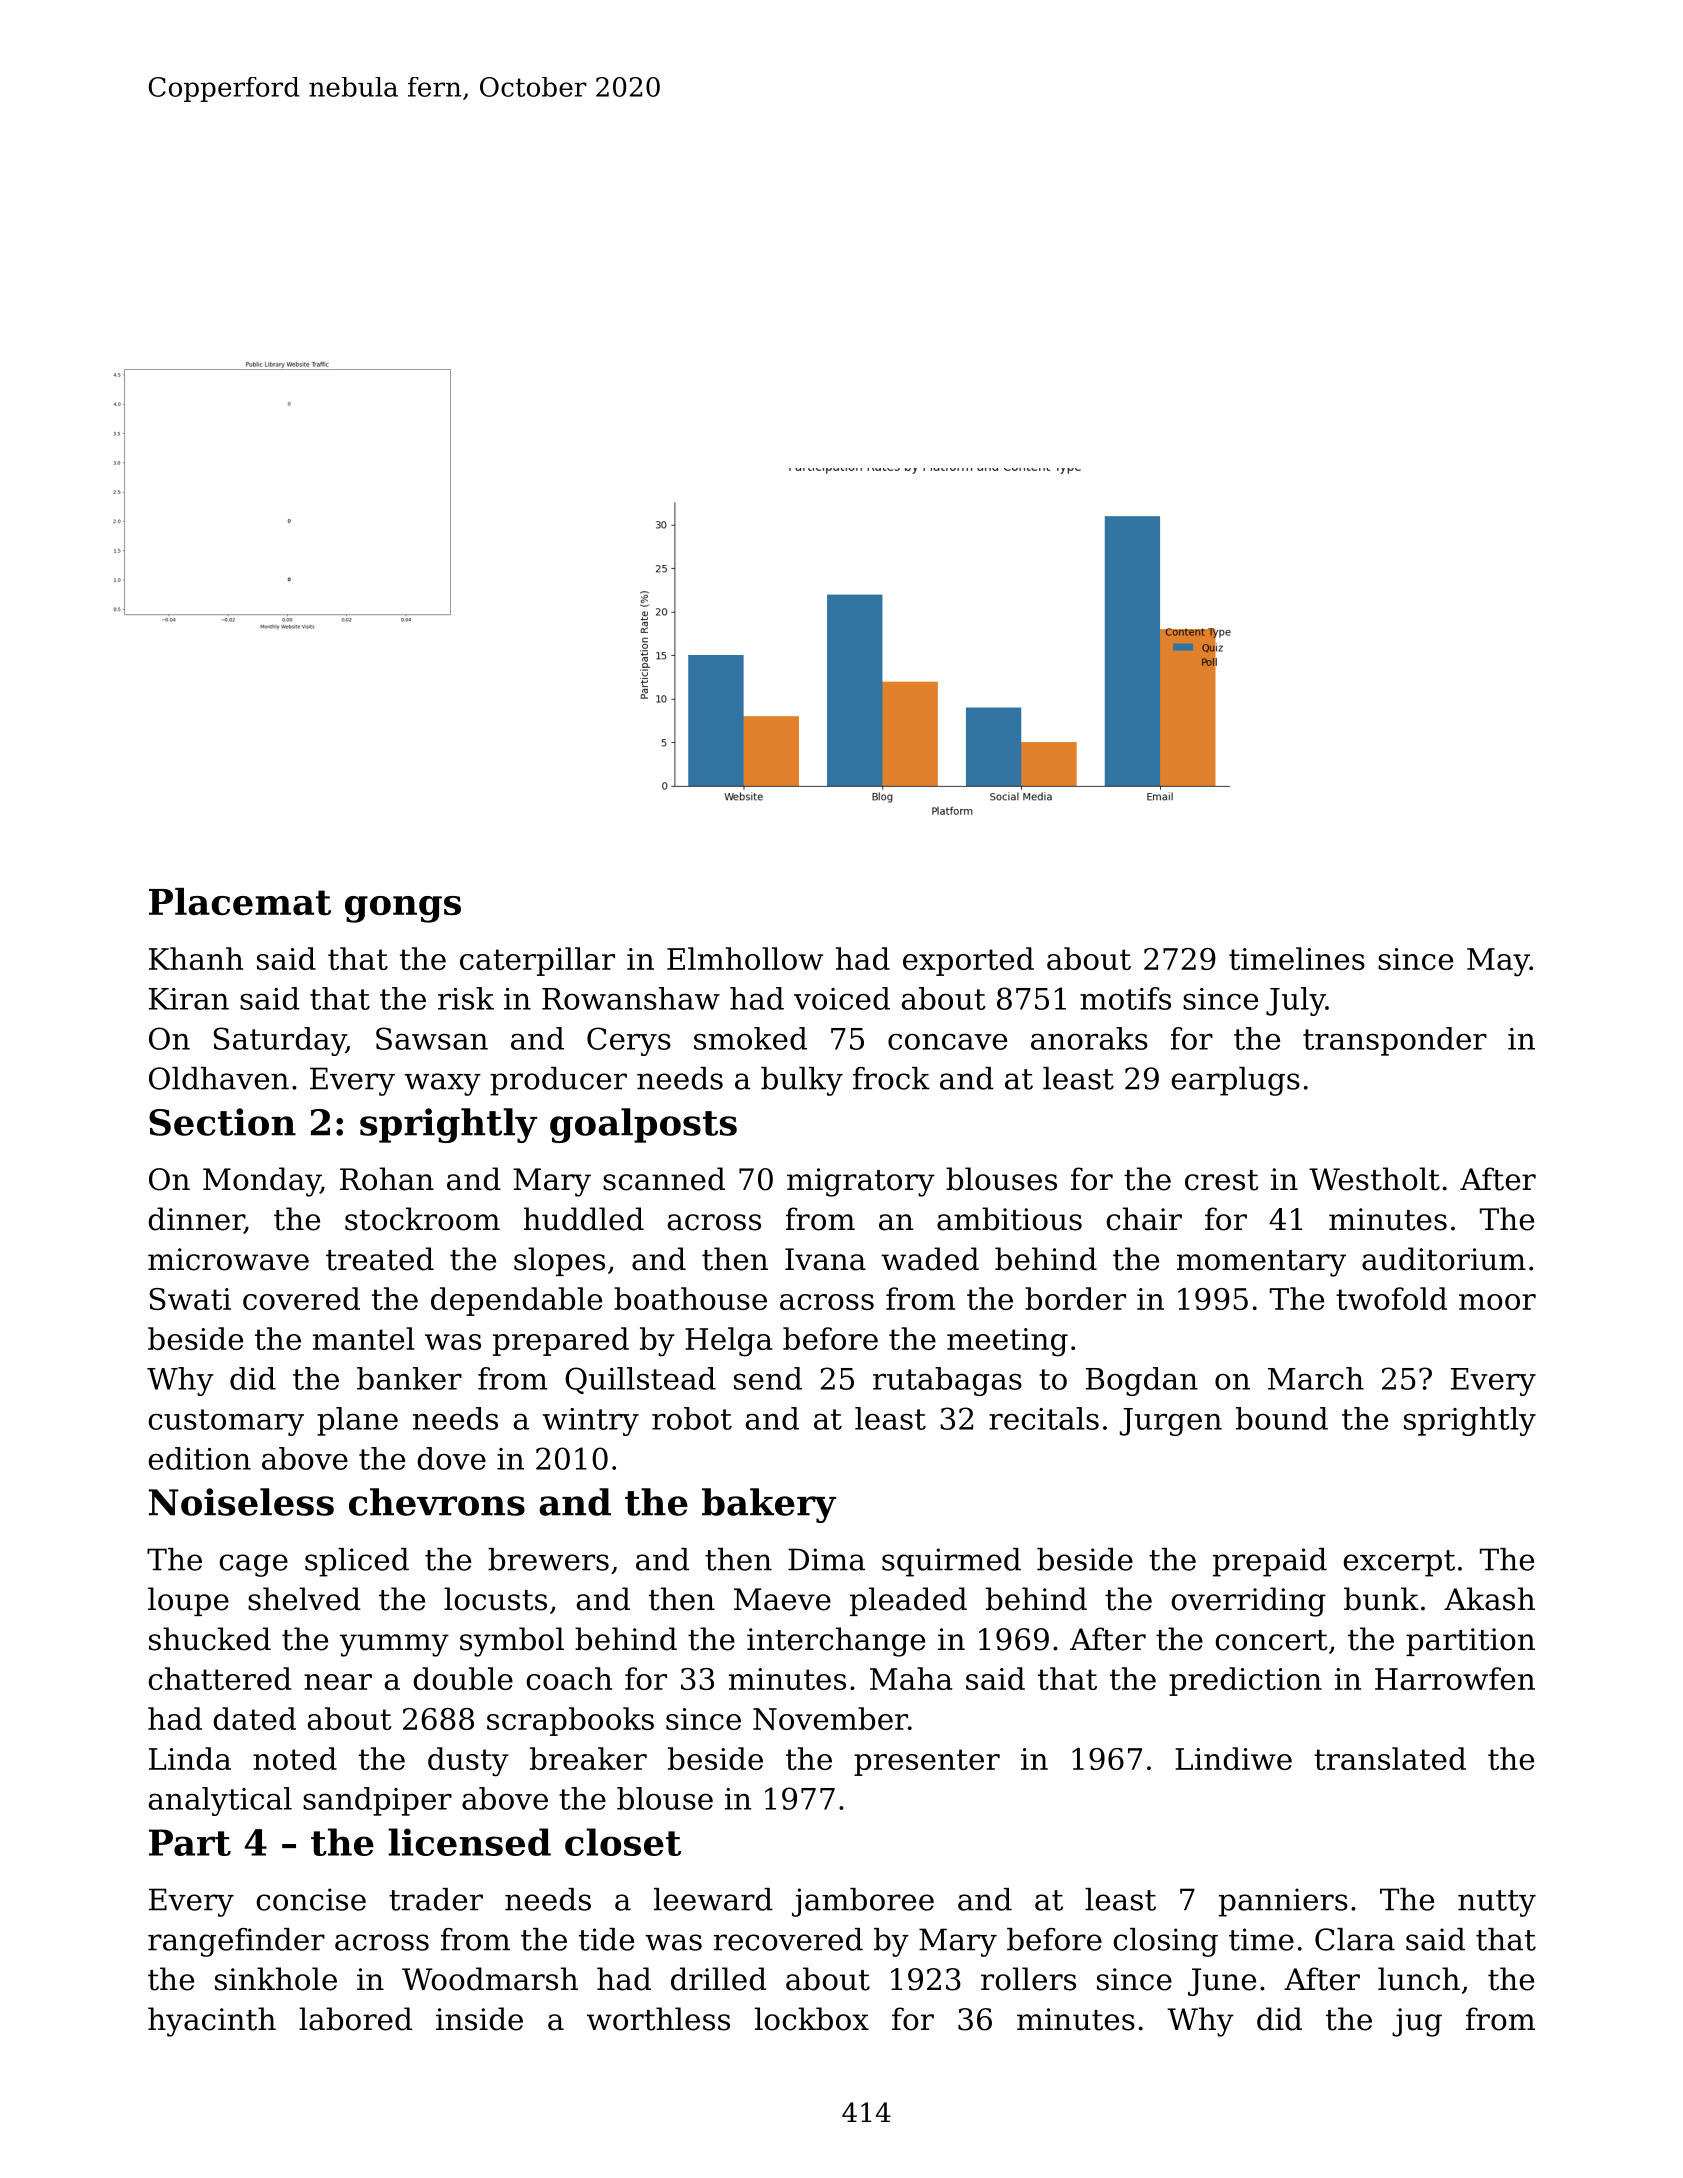 Image resolution: width=1683 pixels, height=2178 pixels. Describe the element at coordinates (1417, 2022) in the screenshot. I see `jug` at that location.
